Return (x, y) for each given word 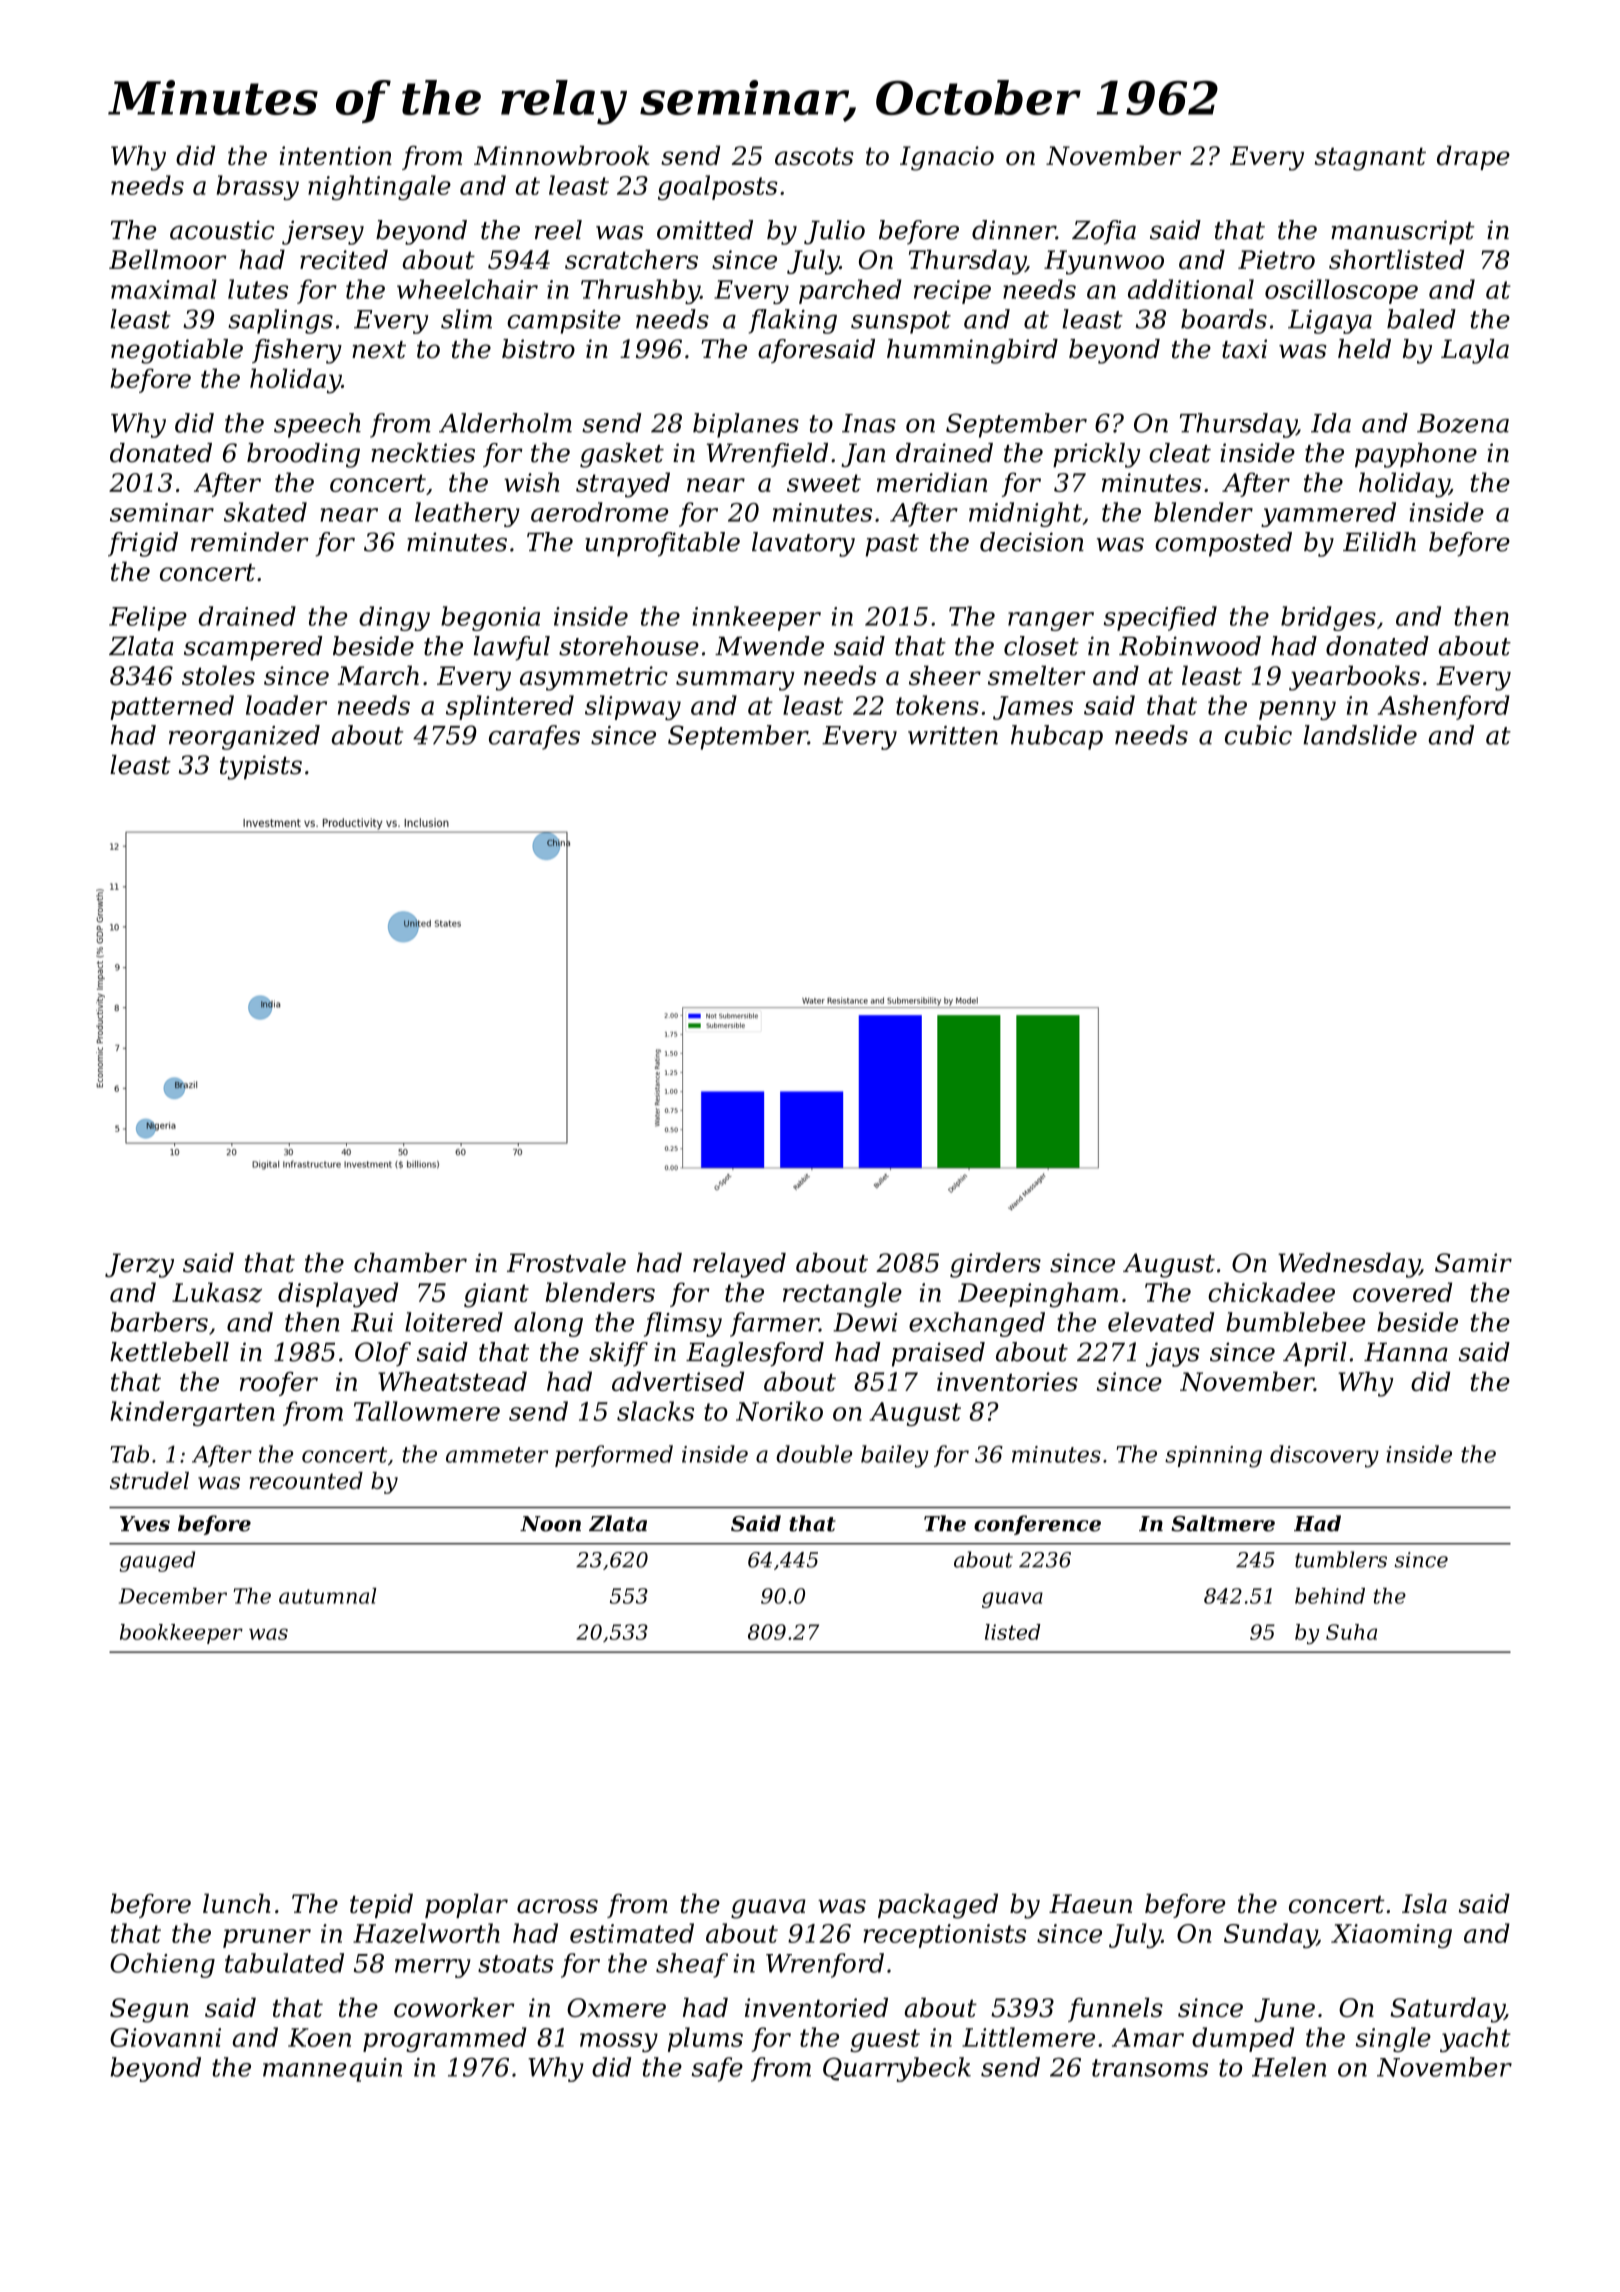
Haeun (1090, 1903)
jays (1173, 1354)
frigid (143, 544)
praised (938, 1354)
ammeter (497, 1455)
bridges (1328, 618)
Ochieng (162, 1965)
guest (885, 2040)
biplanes (746, 425)
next (379, 350)
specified (1160, 618)
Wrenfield (767, 455)
